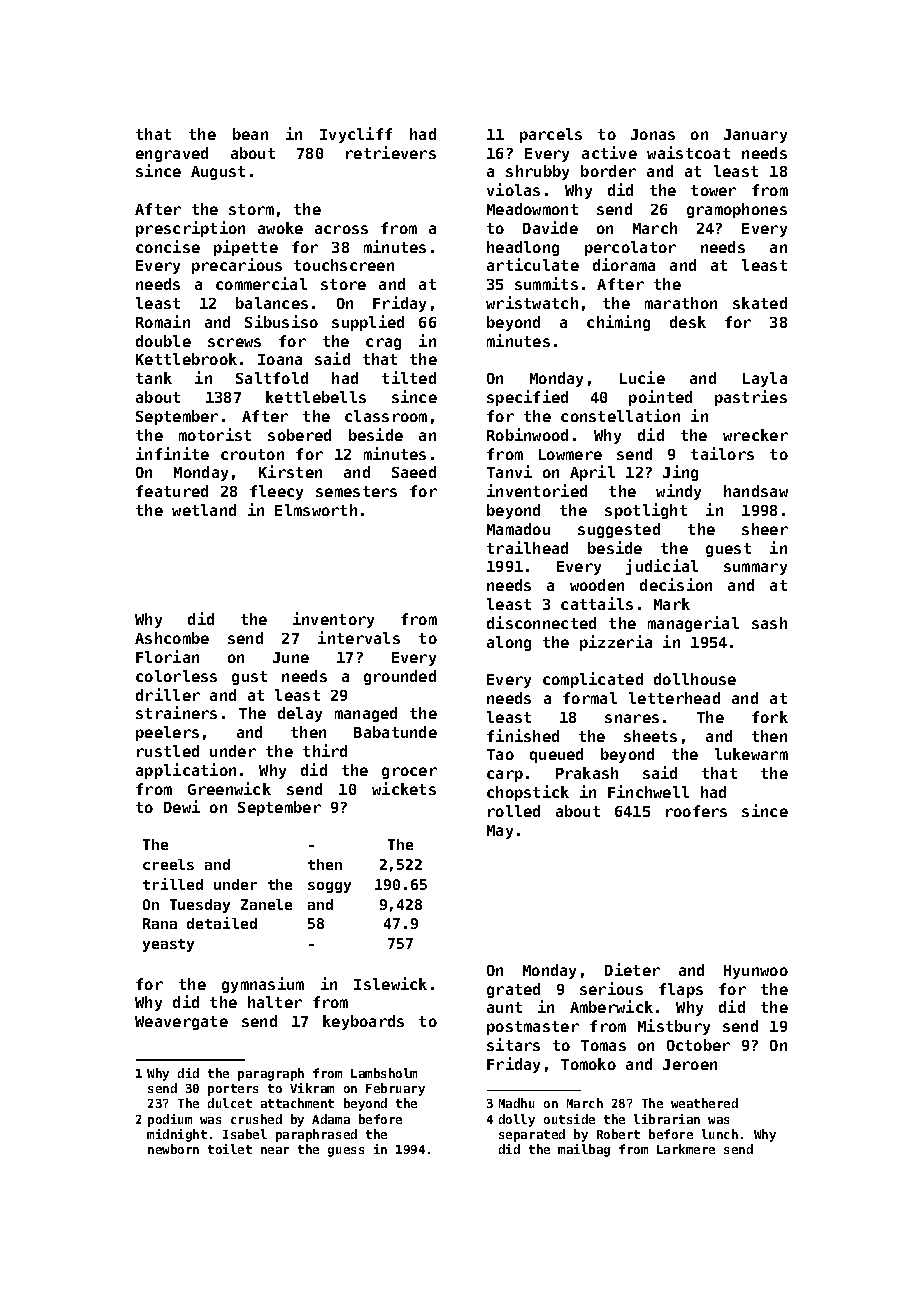 This screenshot has height=1311, width=924. I want to click on intervals, so click(359, 637).
